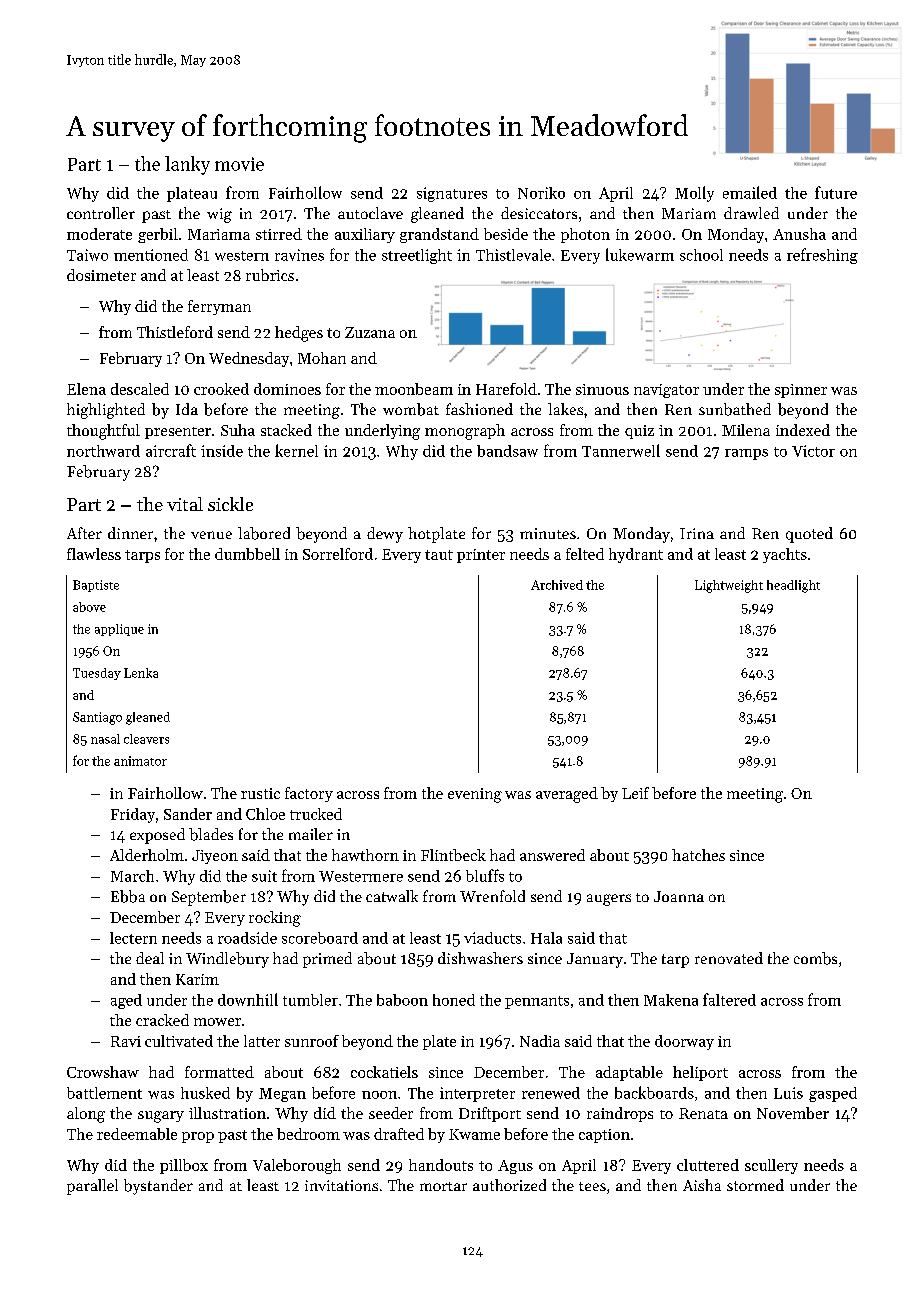 The image size is (924, 1314). What do you see at coordinates (694, 194) in the page?
I see `Molly` at bounding box center [694, 194].
